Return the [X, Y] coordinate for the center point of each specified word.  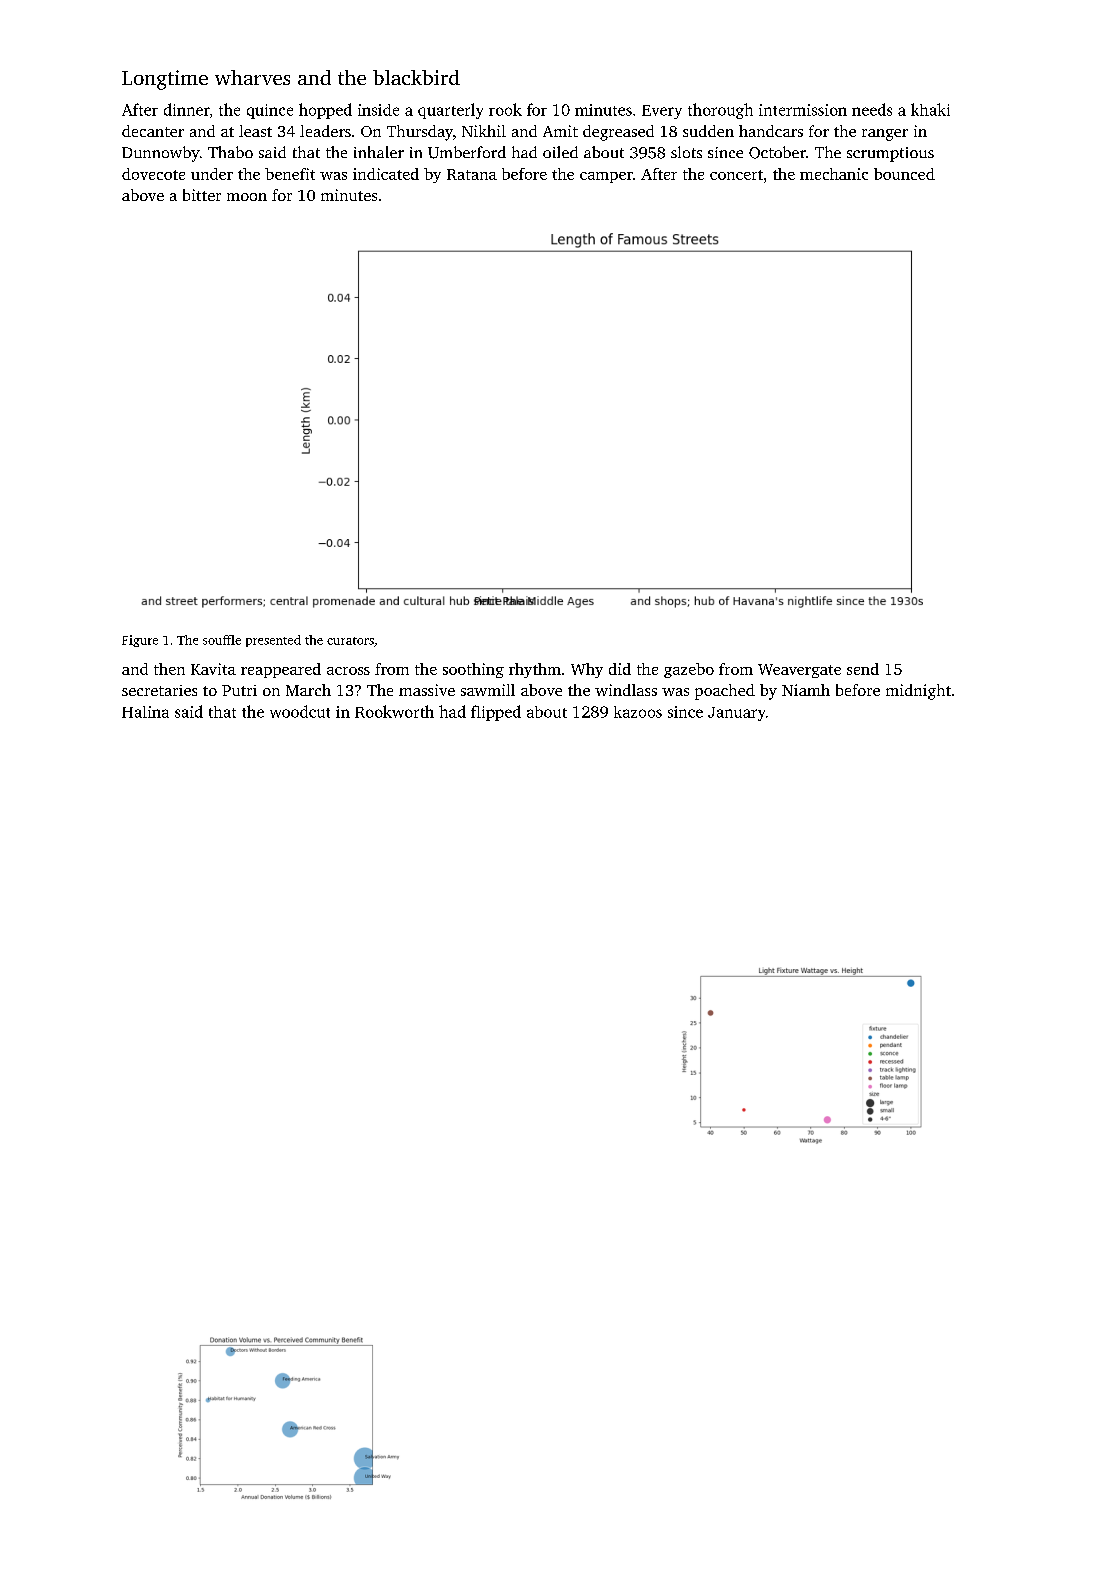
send [863, 669]
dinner [187, 109]
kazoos [638, 712]
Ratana [472, 174]
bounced [904, 174]
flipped [496, 713]
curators [350, 641]
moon [247, 197]
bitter [202, 195]
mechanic [834, 174]
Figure [140, 641]
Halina [145, 712]
